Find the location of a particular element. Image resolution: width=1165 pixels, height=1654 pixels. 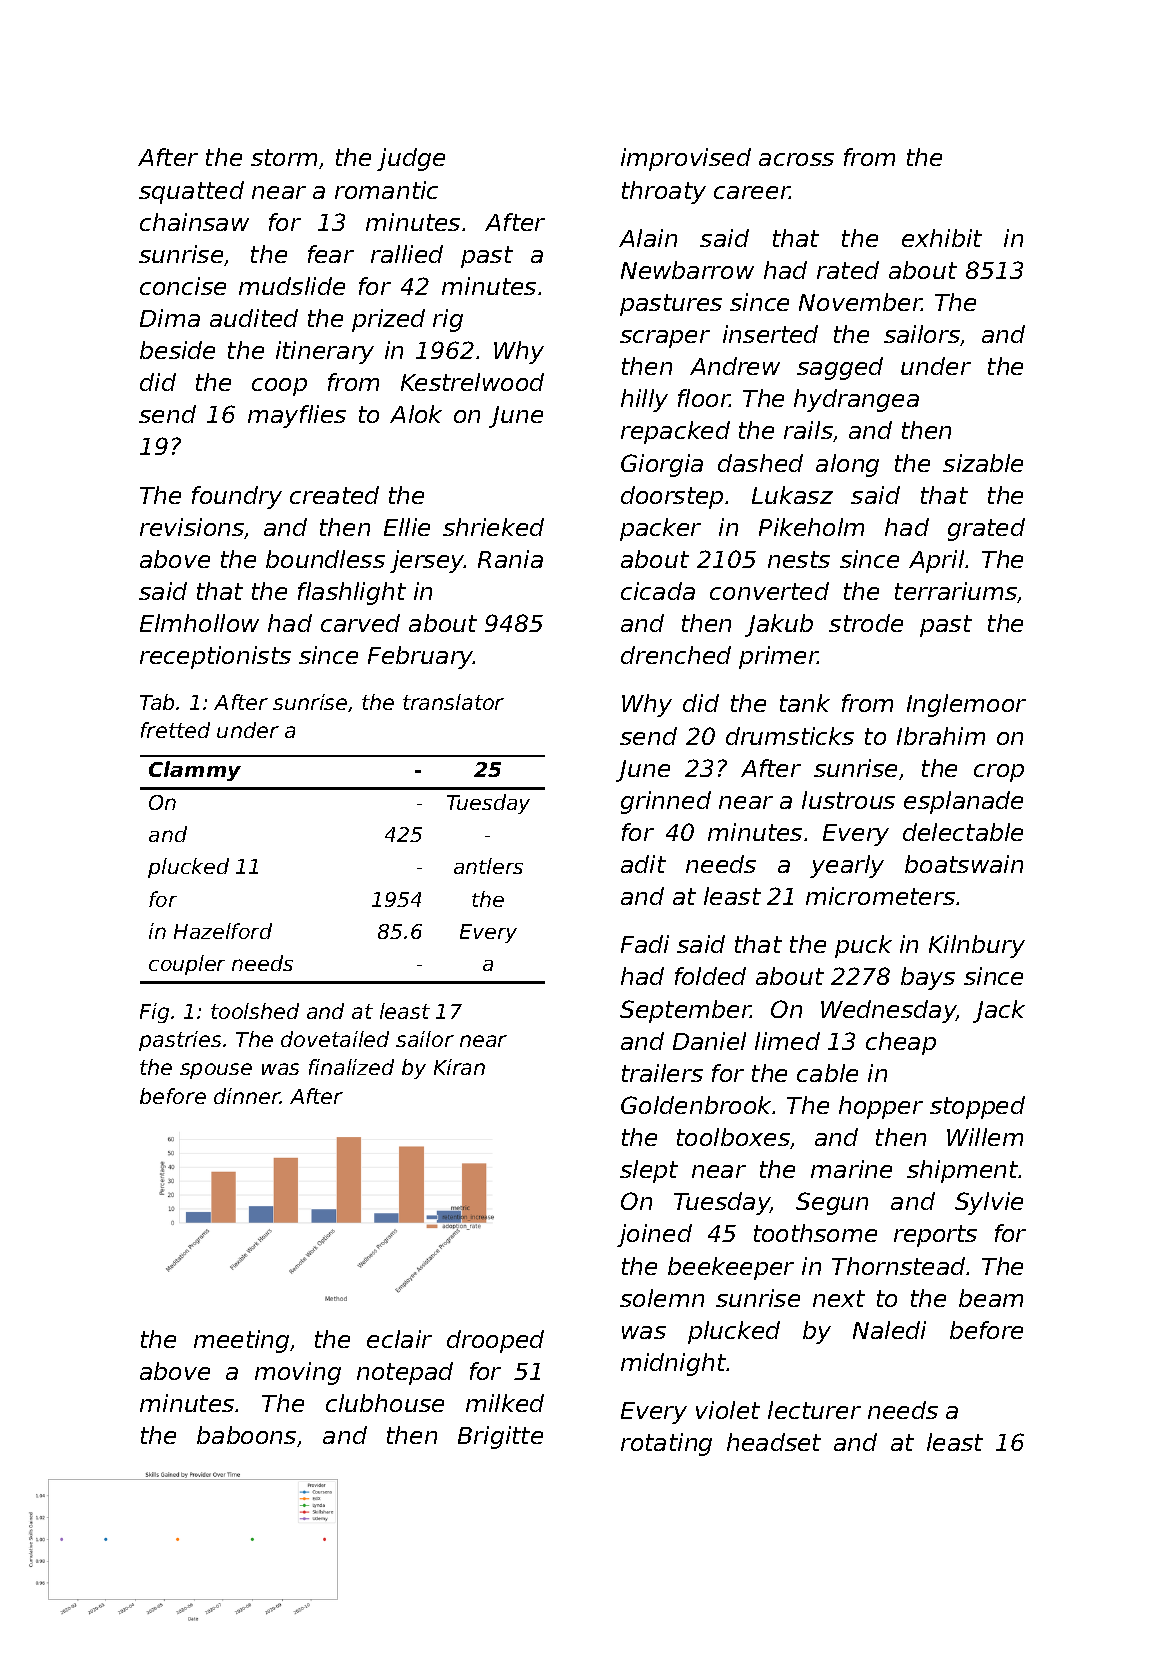

puck is located at coordinates (863, 946).
